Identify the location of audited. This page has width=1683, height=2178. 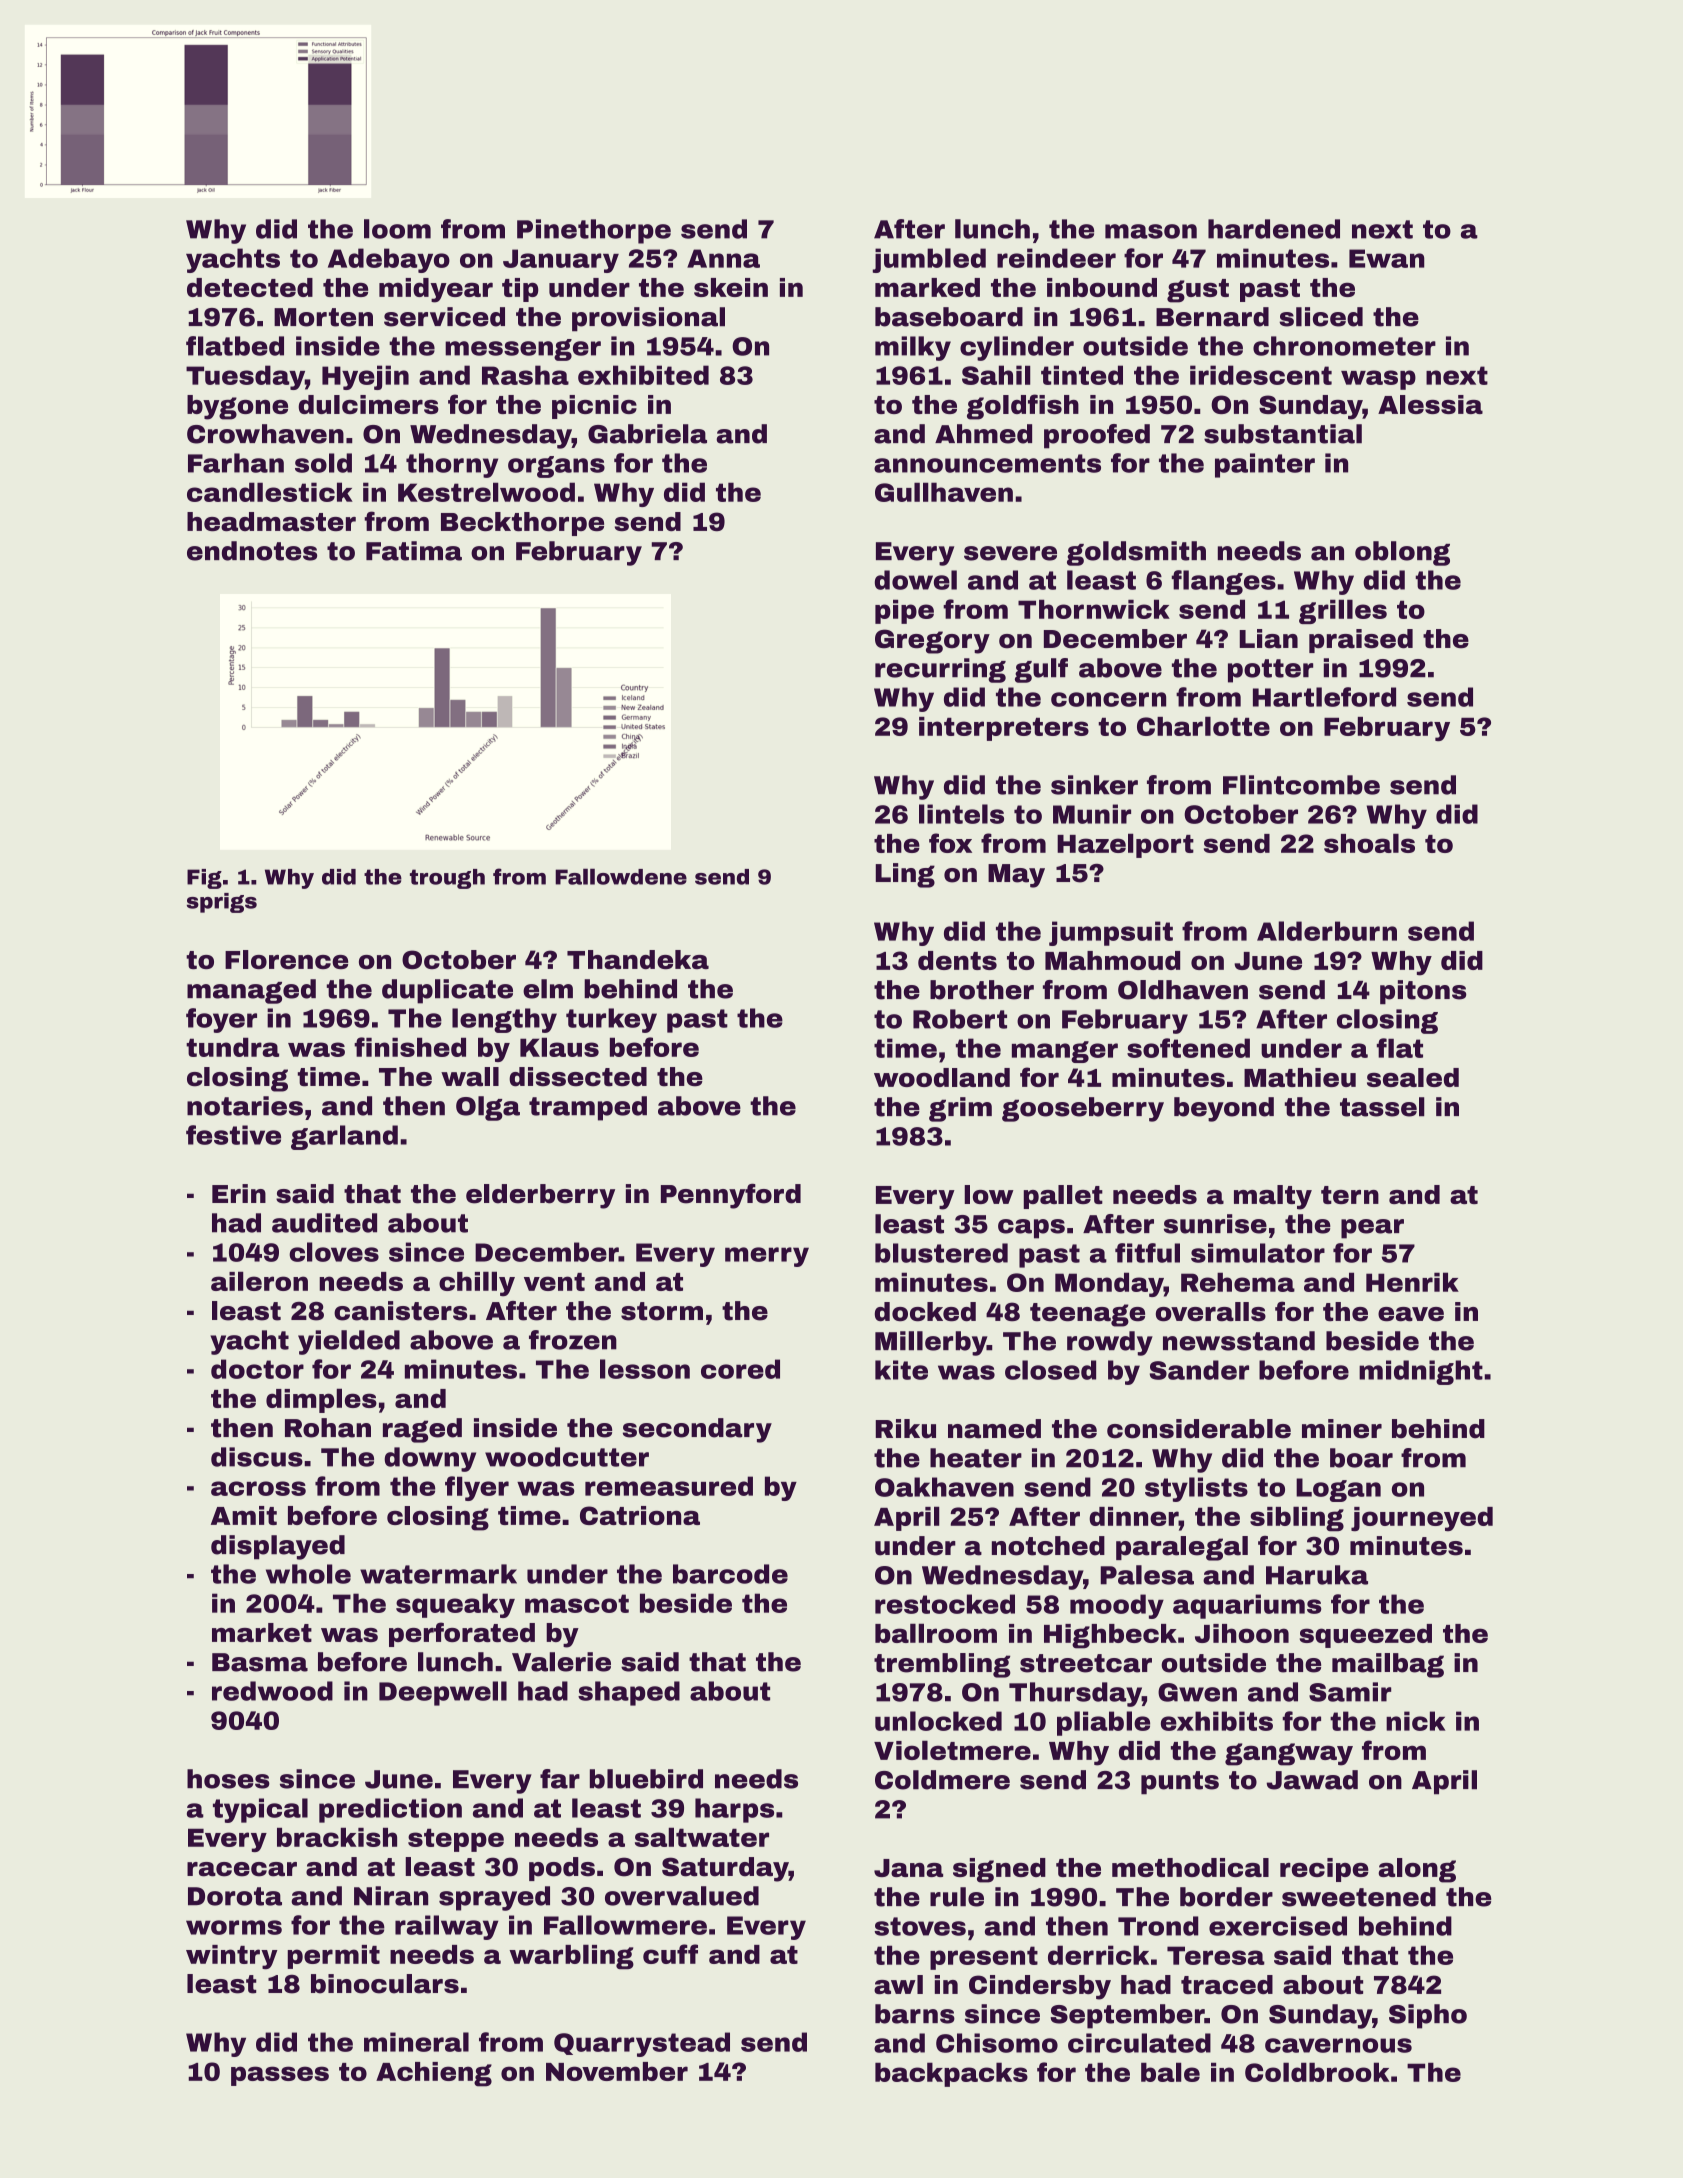
(324, 1223).
